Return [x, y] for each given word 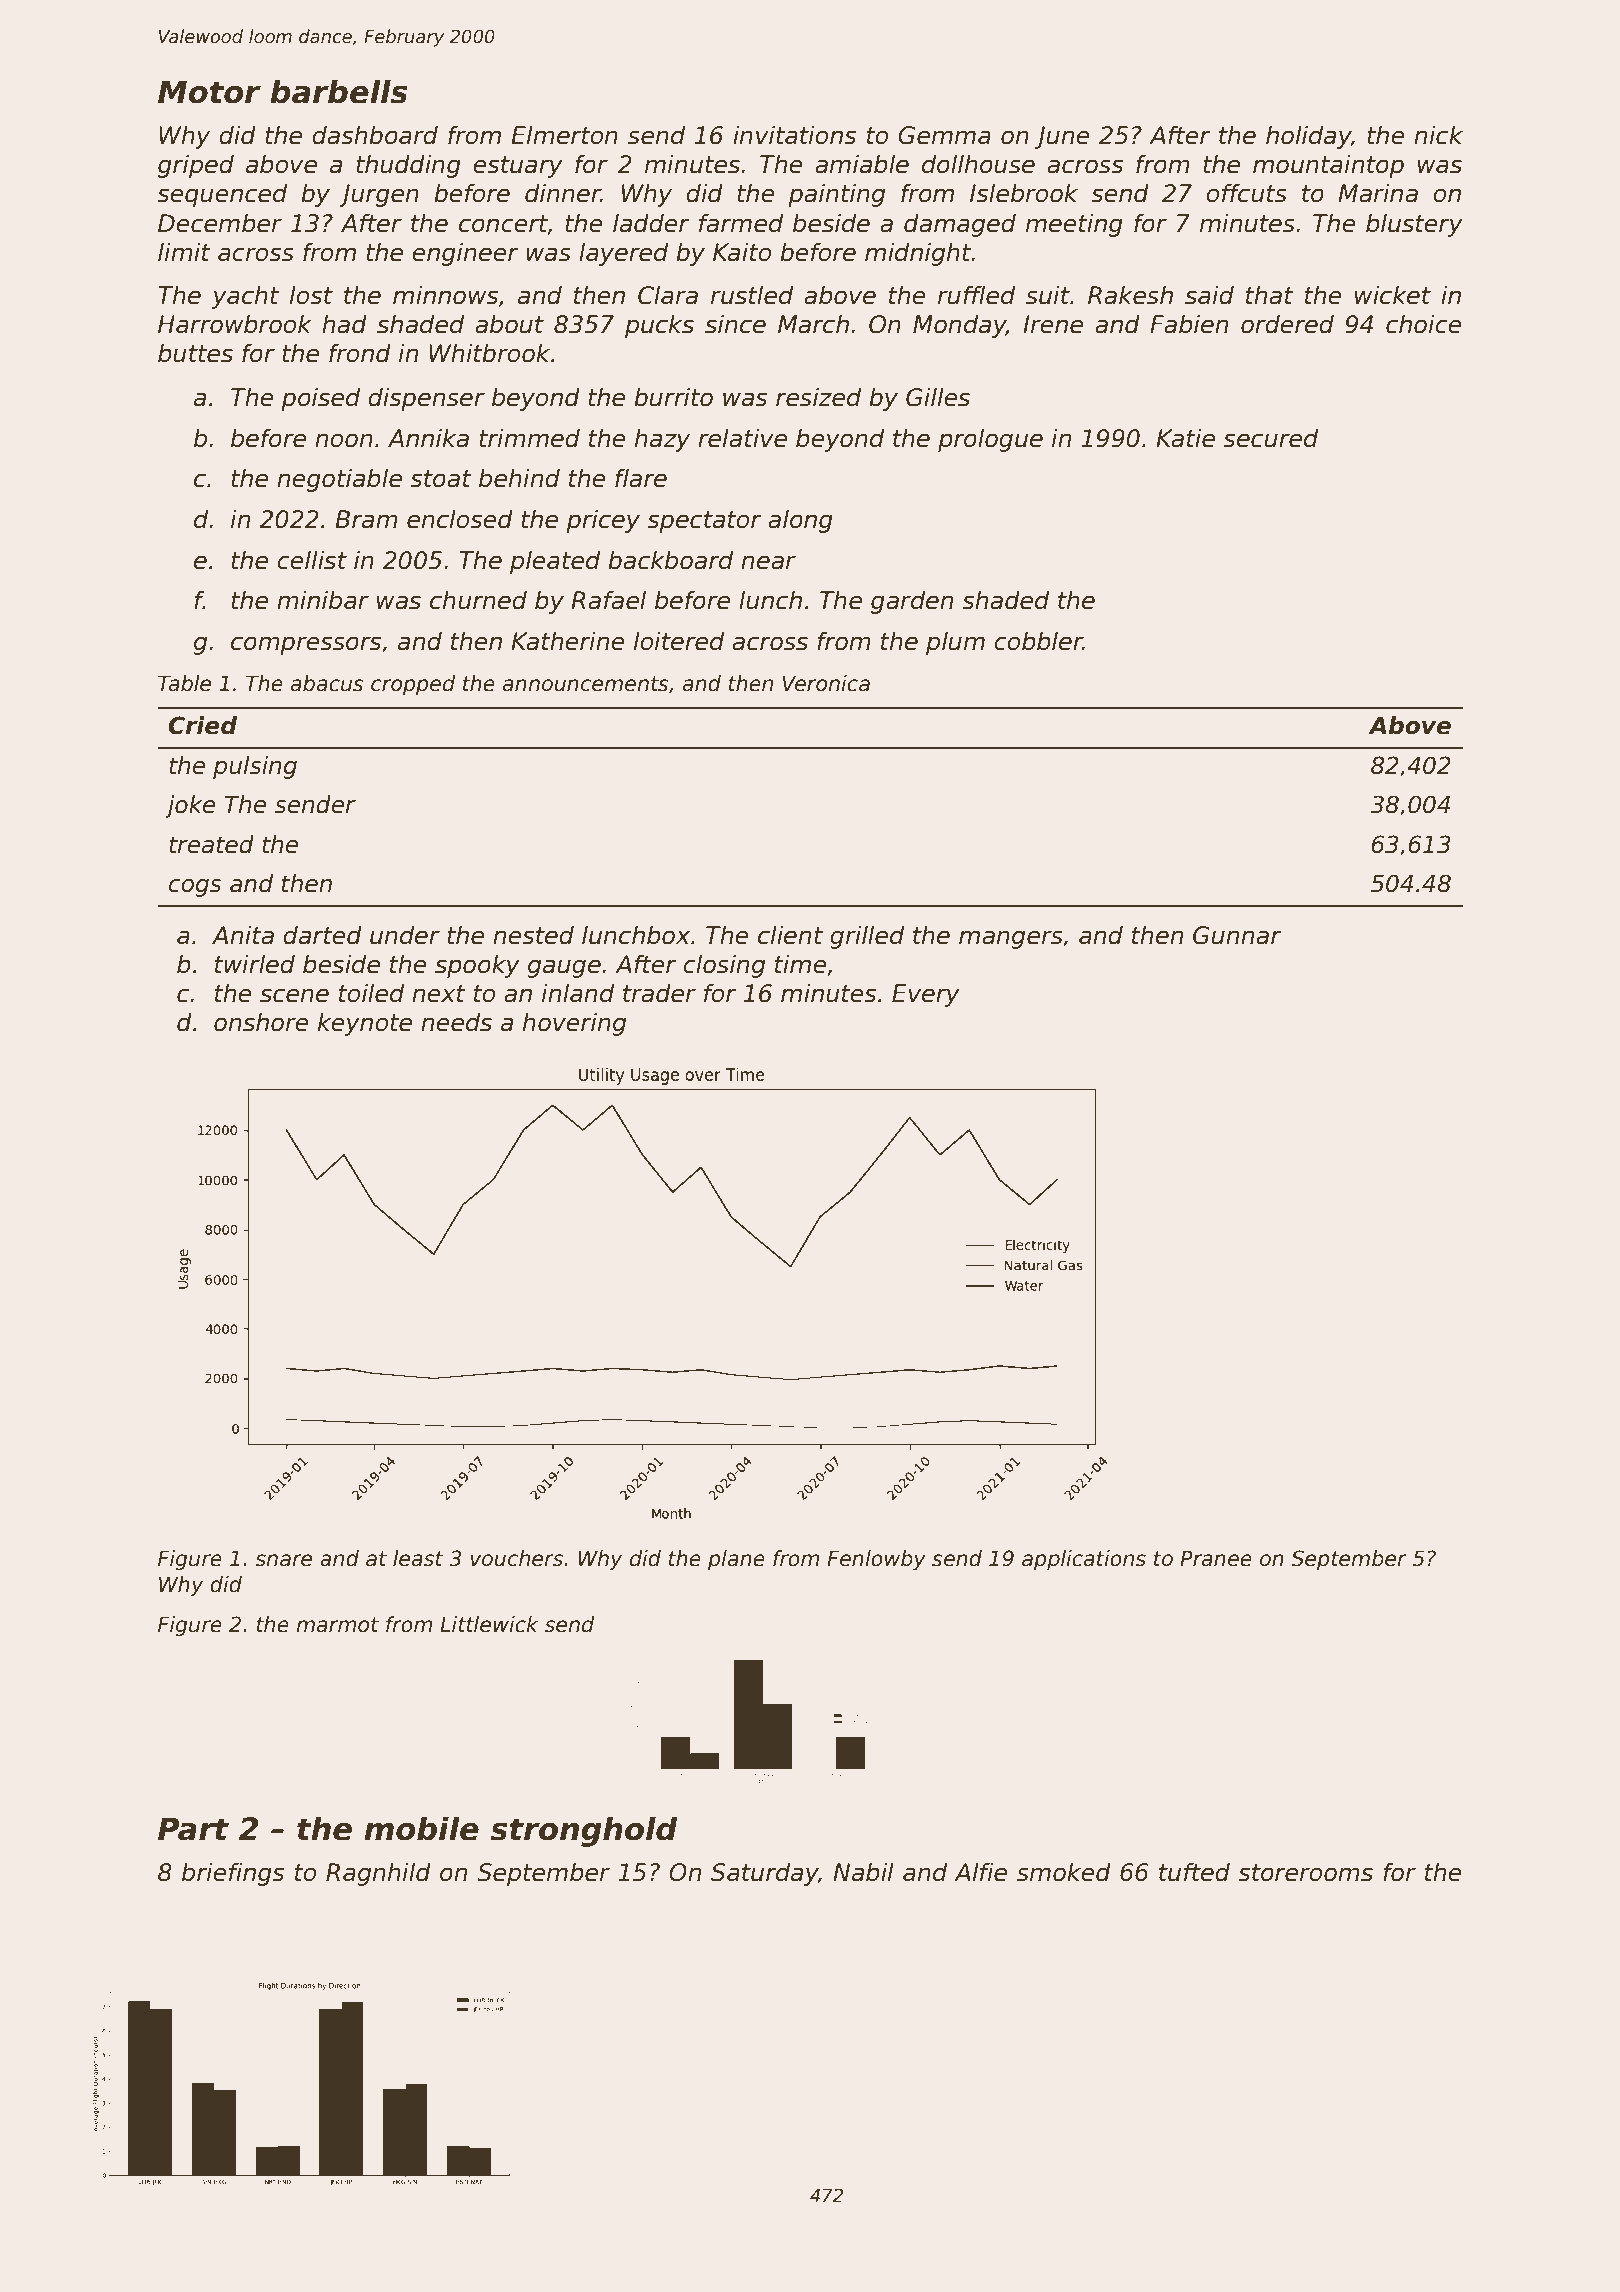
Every [926, 995]
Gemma [944, 135]
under [405, 935]
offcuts [1246, 193]
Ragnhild [378, 1874]
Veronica [826, 683]
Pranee [1216, 1558]
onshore [261, 1022]
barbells [339, 91]
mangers [1011, 939]
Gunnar [1237, 935]
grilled [867, 937]
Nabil [863, 1872]
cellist [312, 560]
